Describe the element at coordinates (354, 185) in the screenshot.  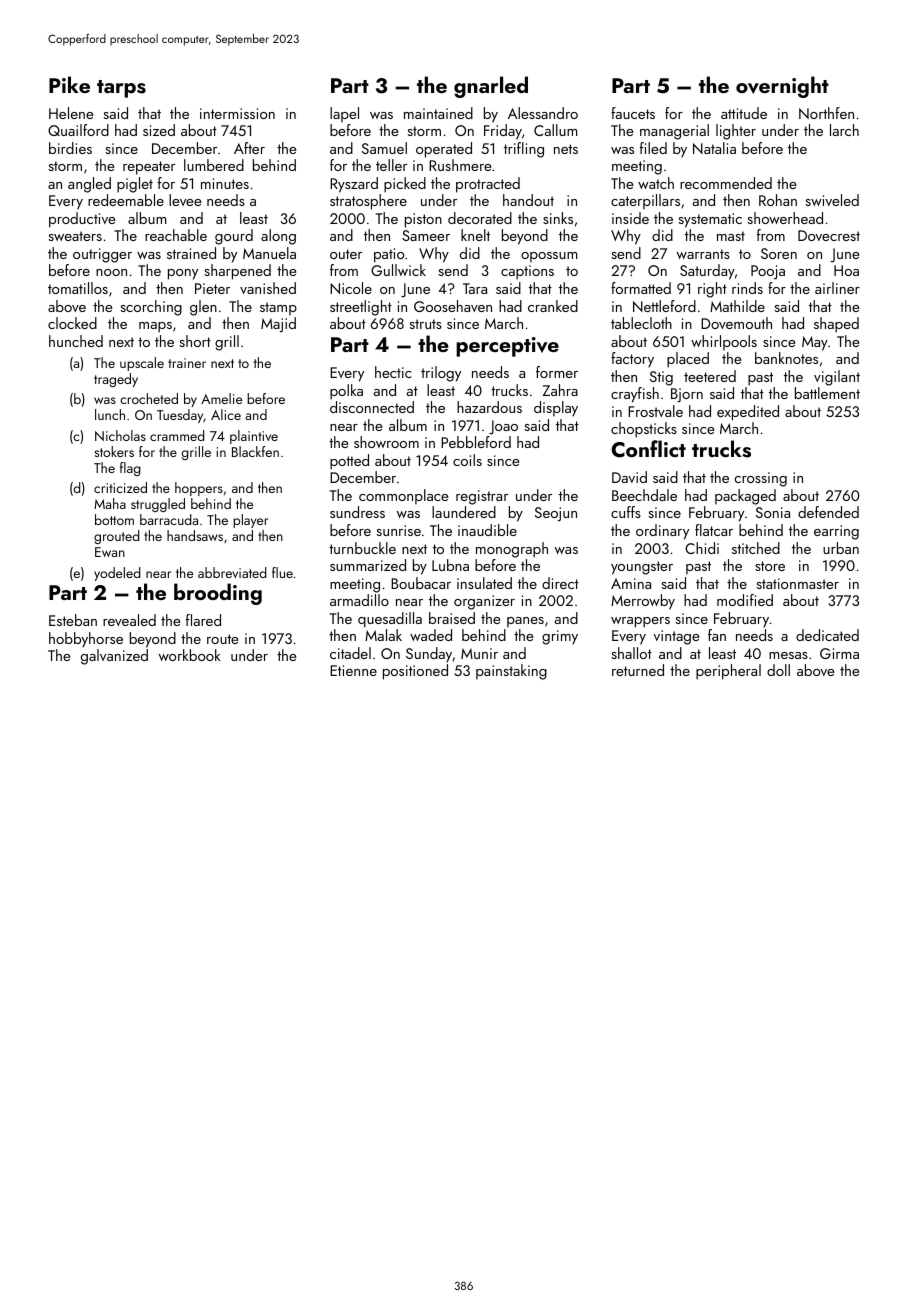
I see `Ryszard` at that location.
